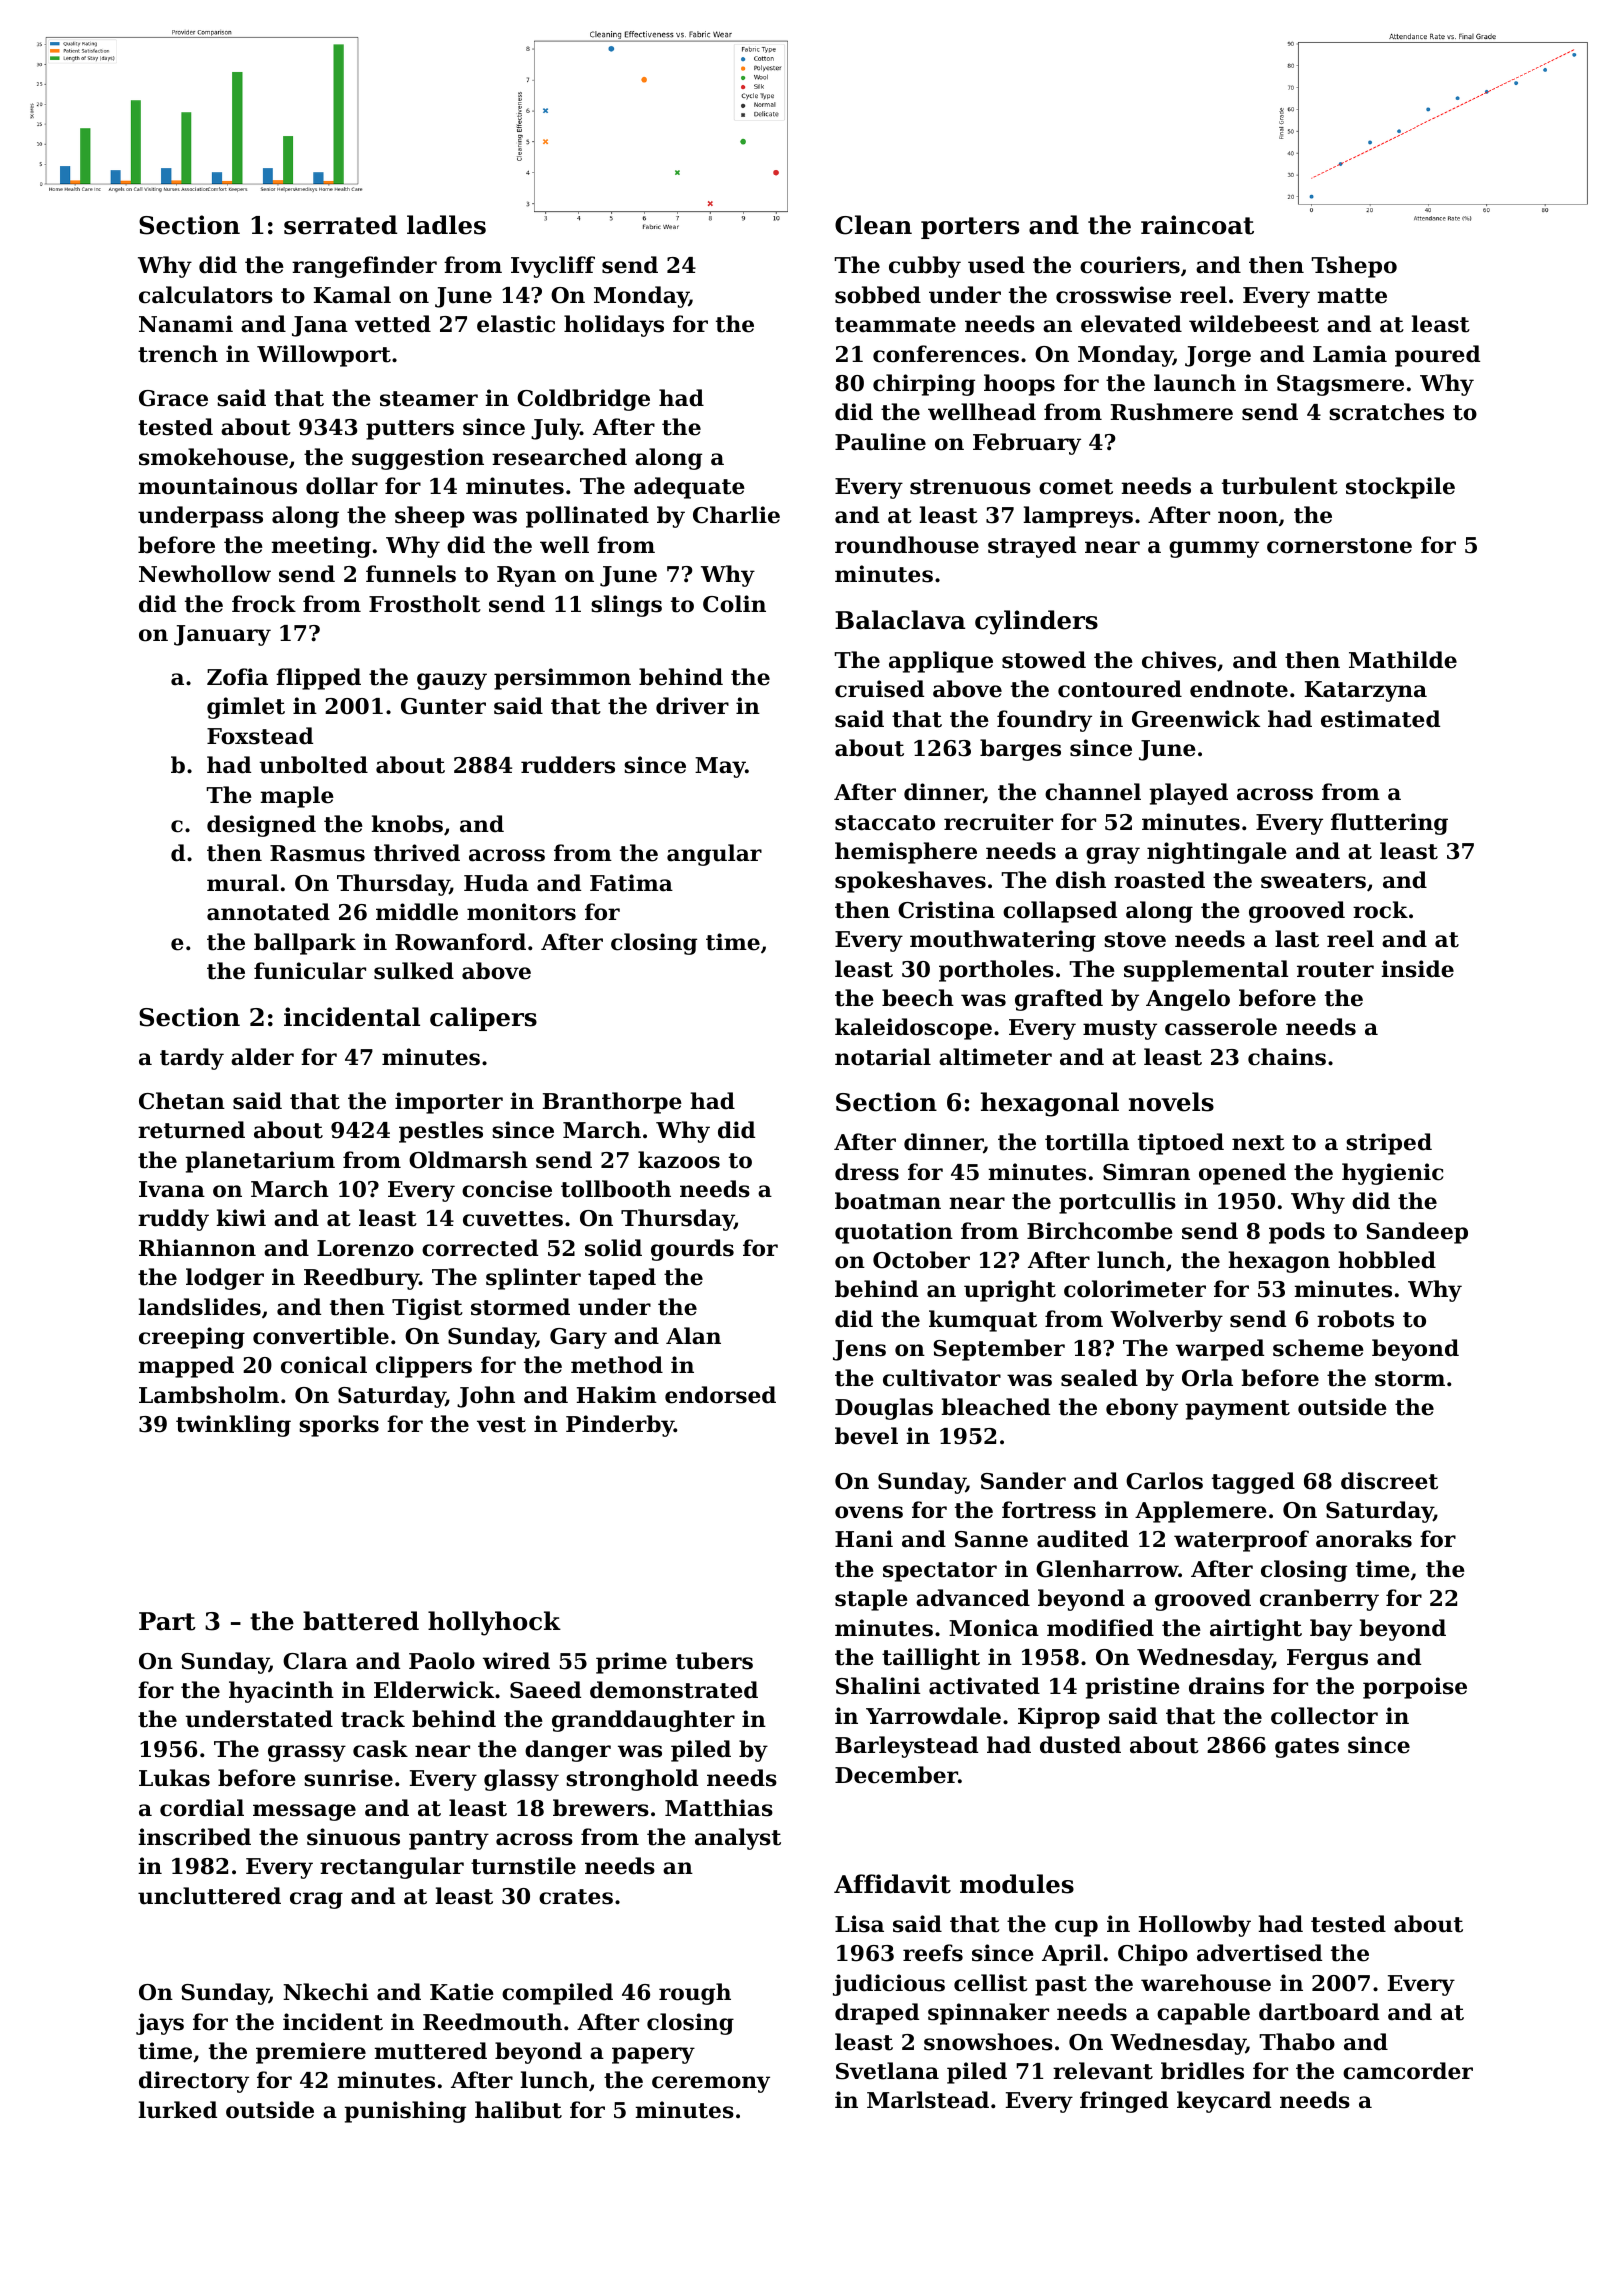 The image size is (1620, 2292). I want to click on ladles, so click(446, 225).
